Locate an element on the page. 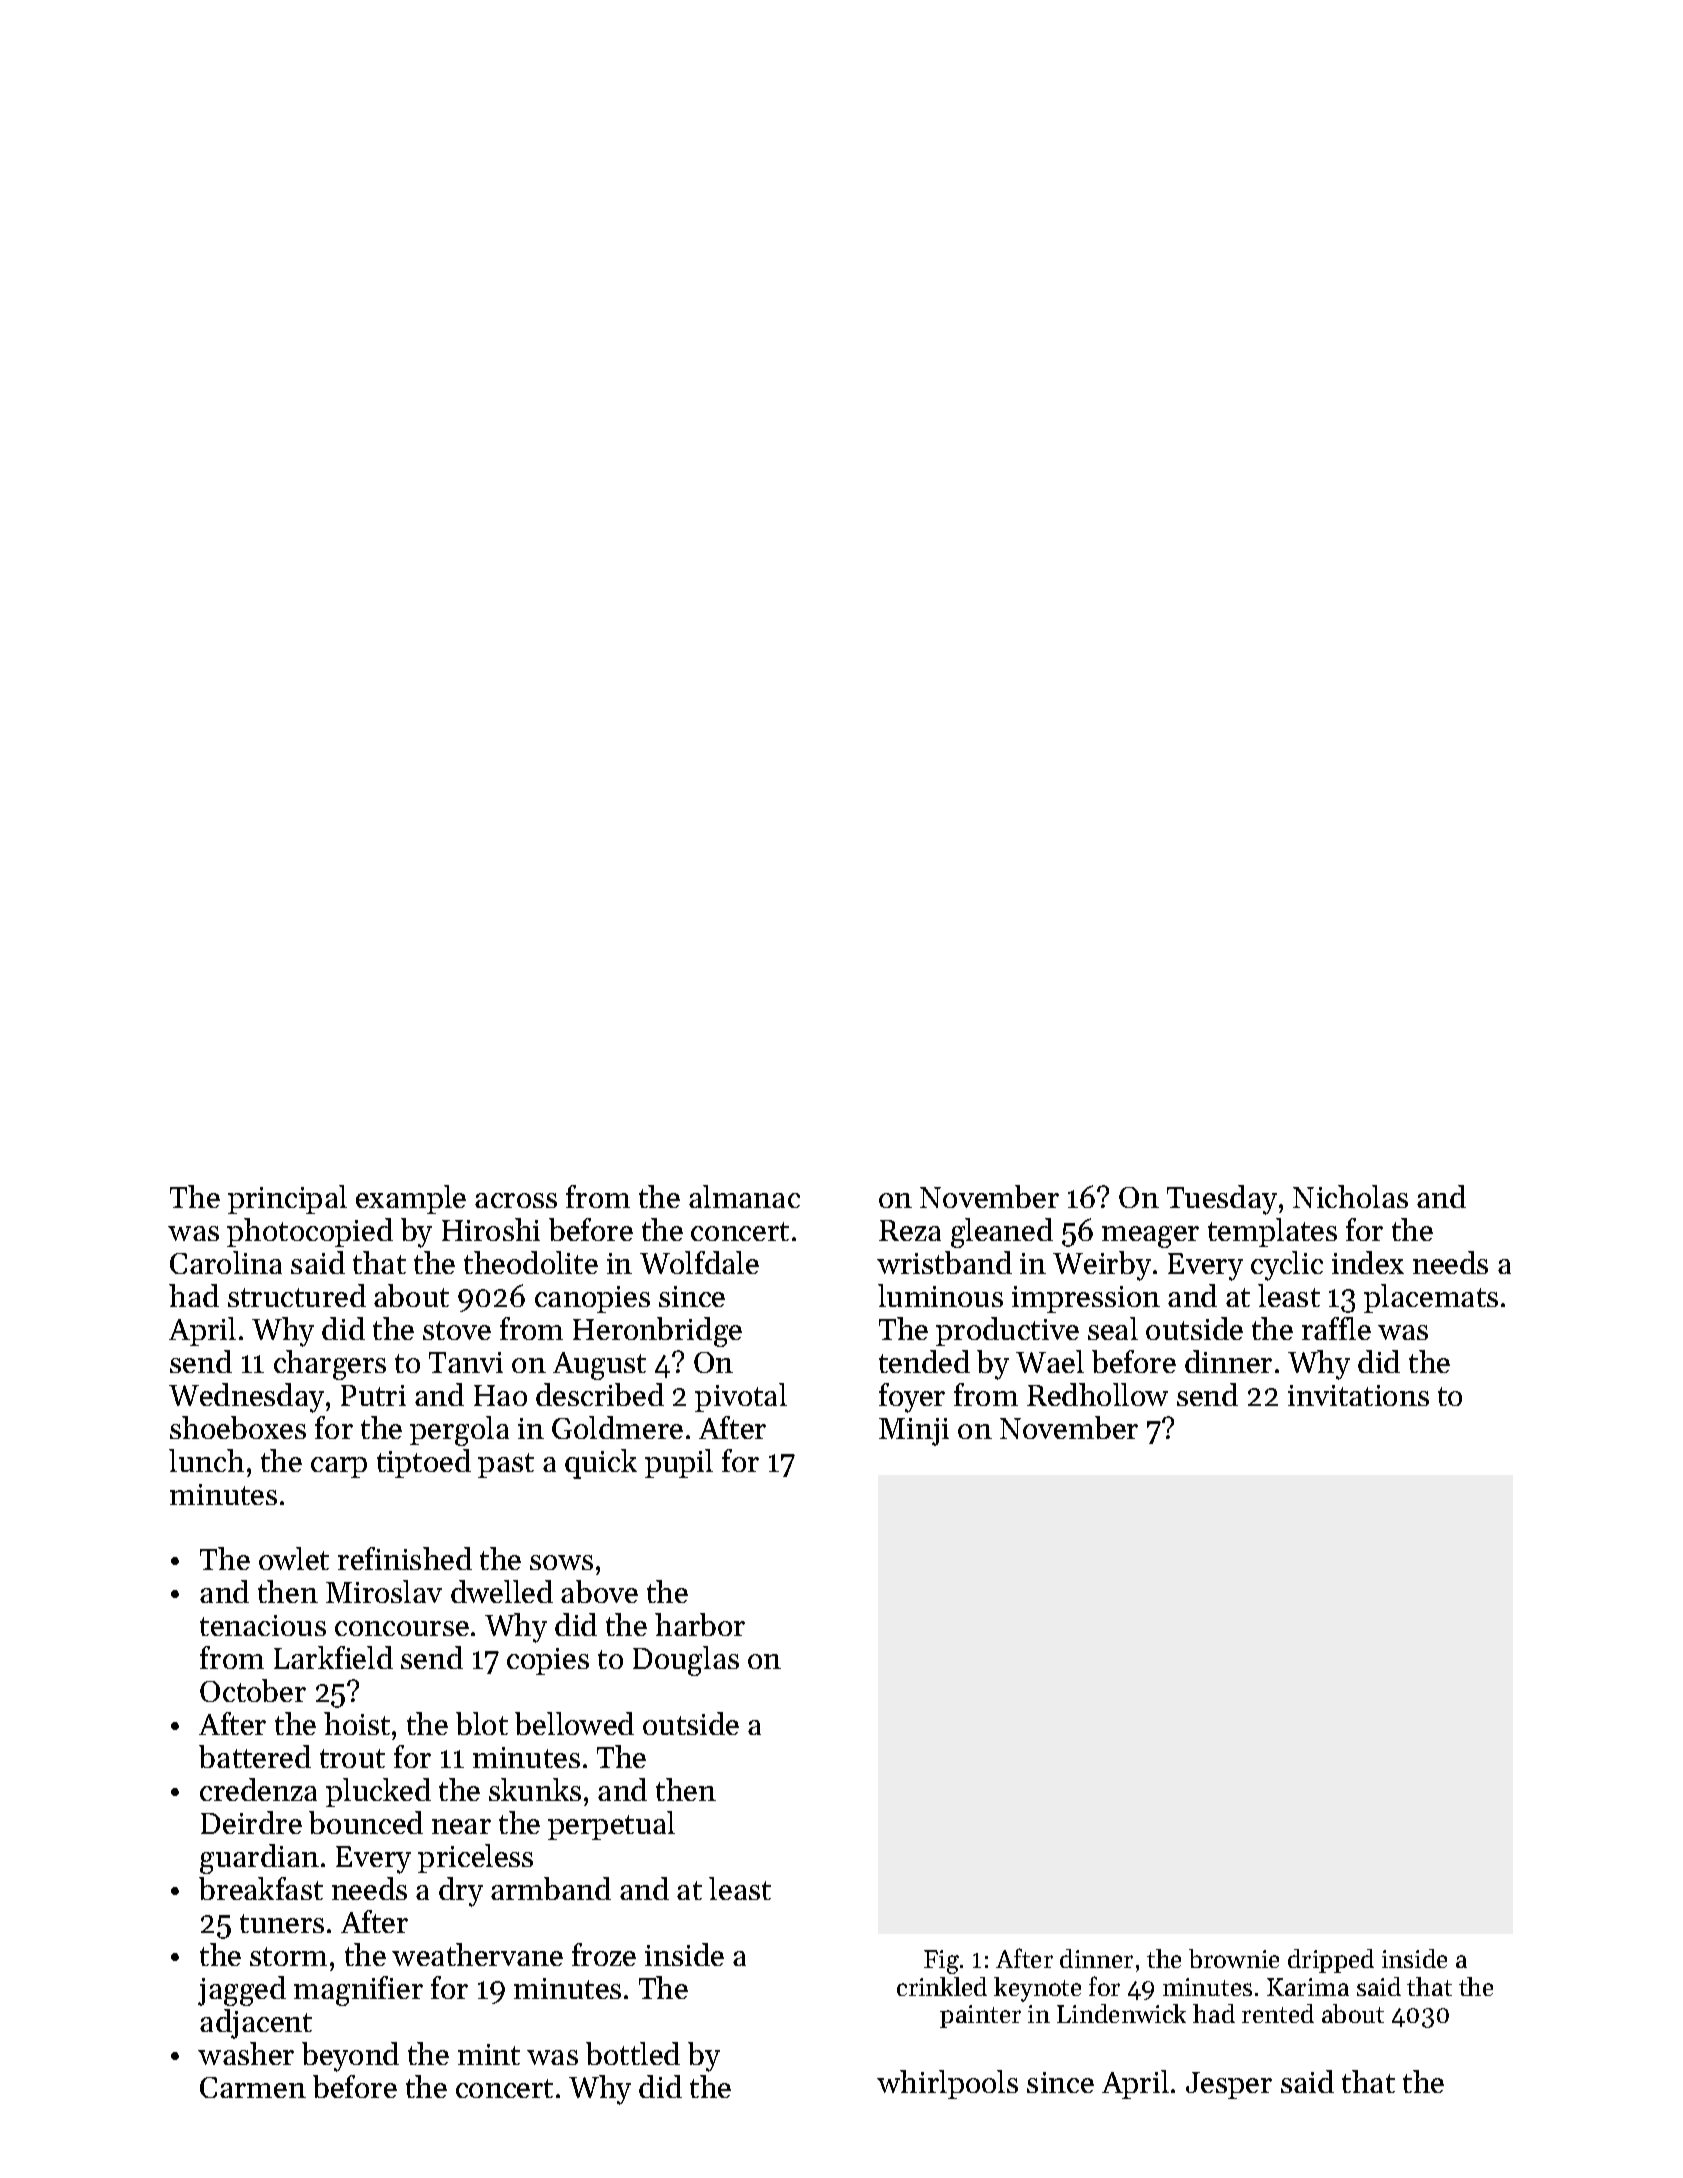 This page has height=2178, width=1683. index is located at coordinates (1368, 1262).
